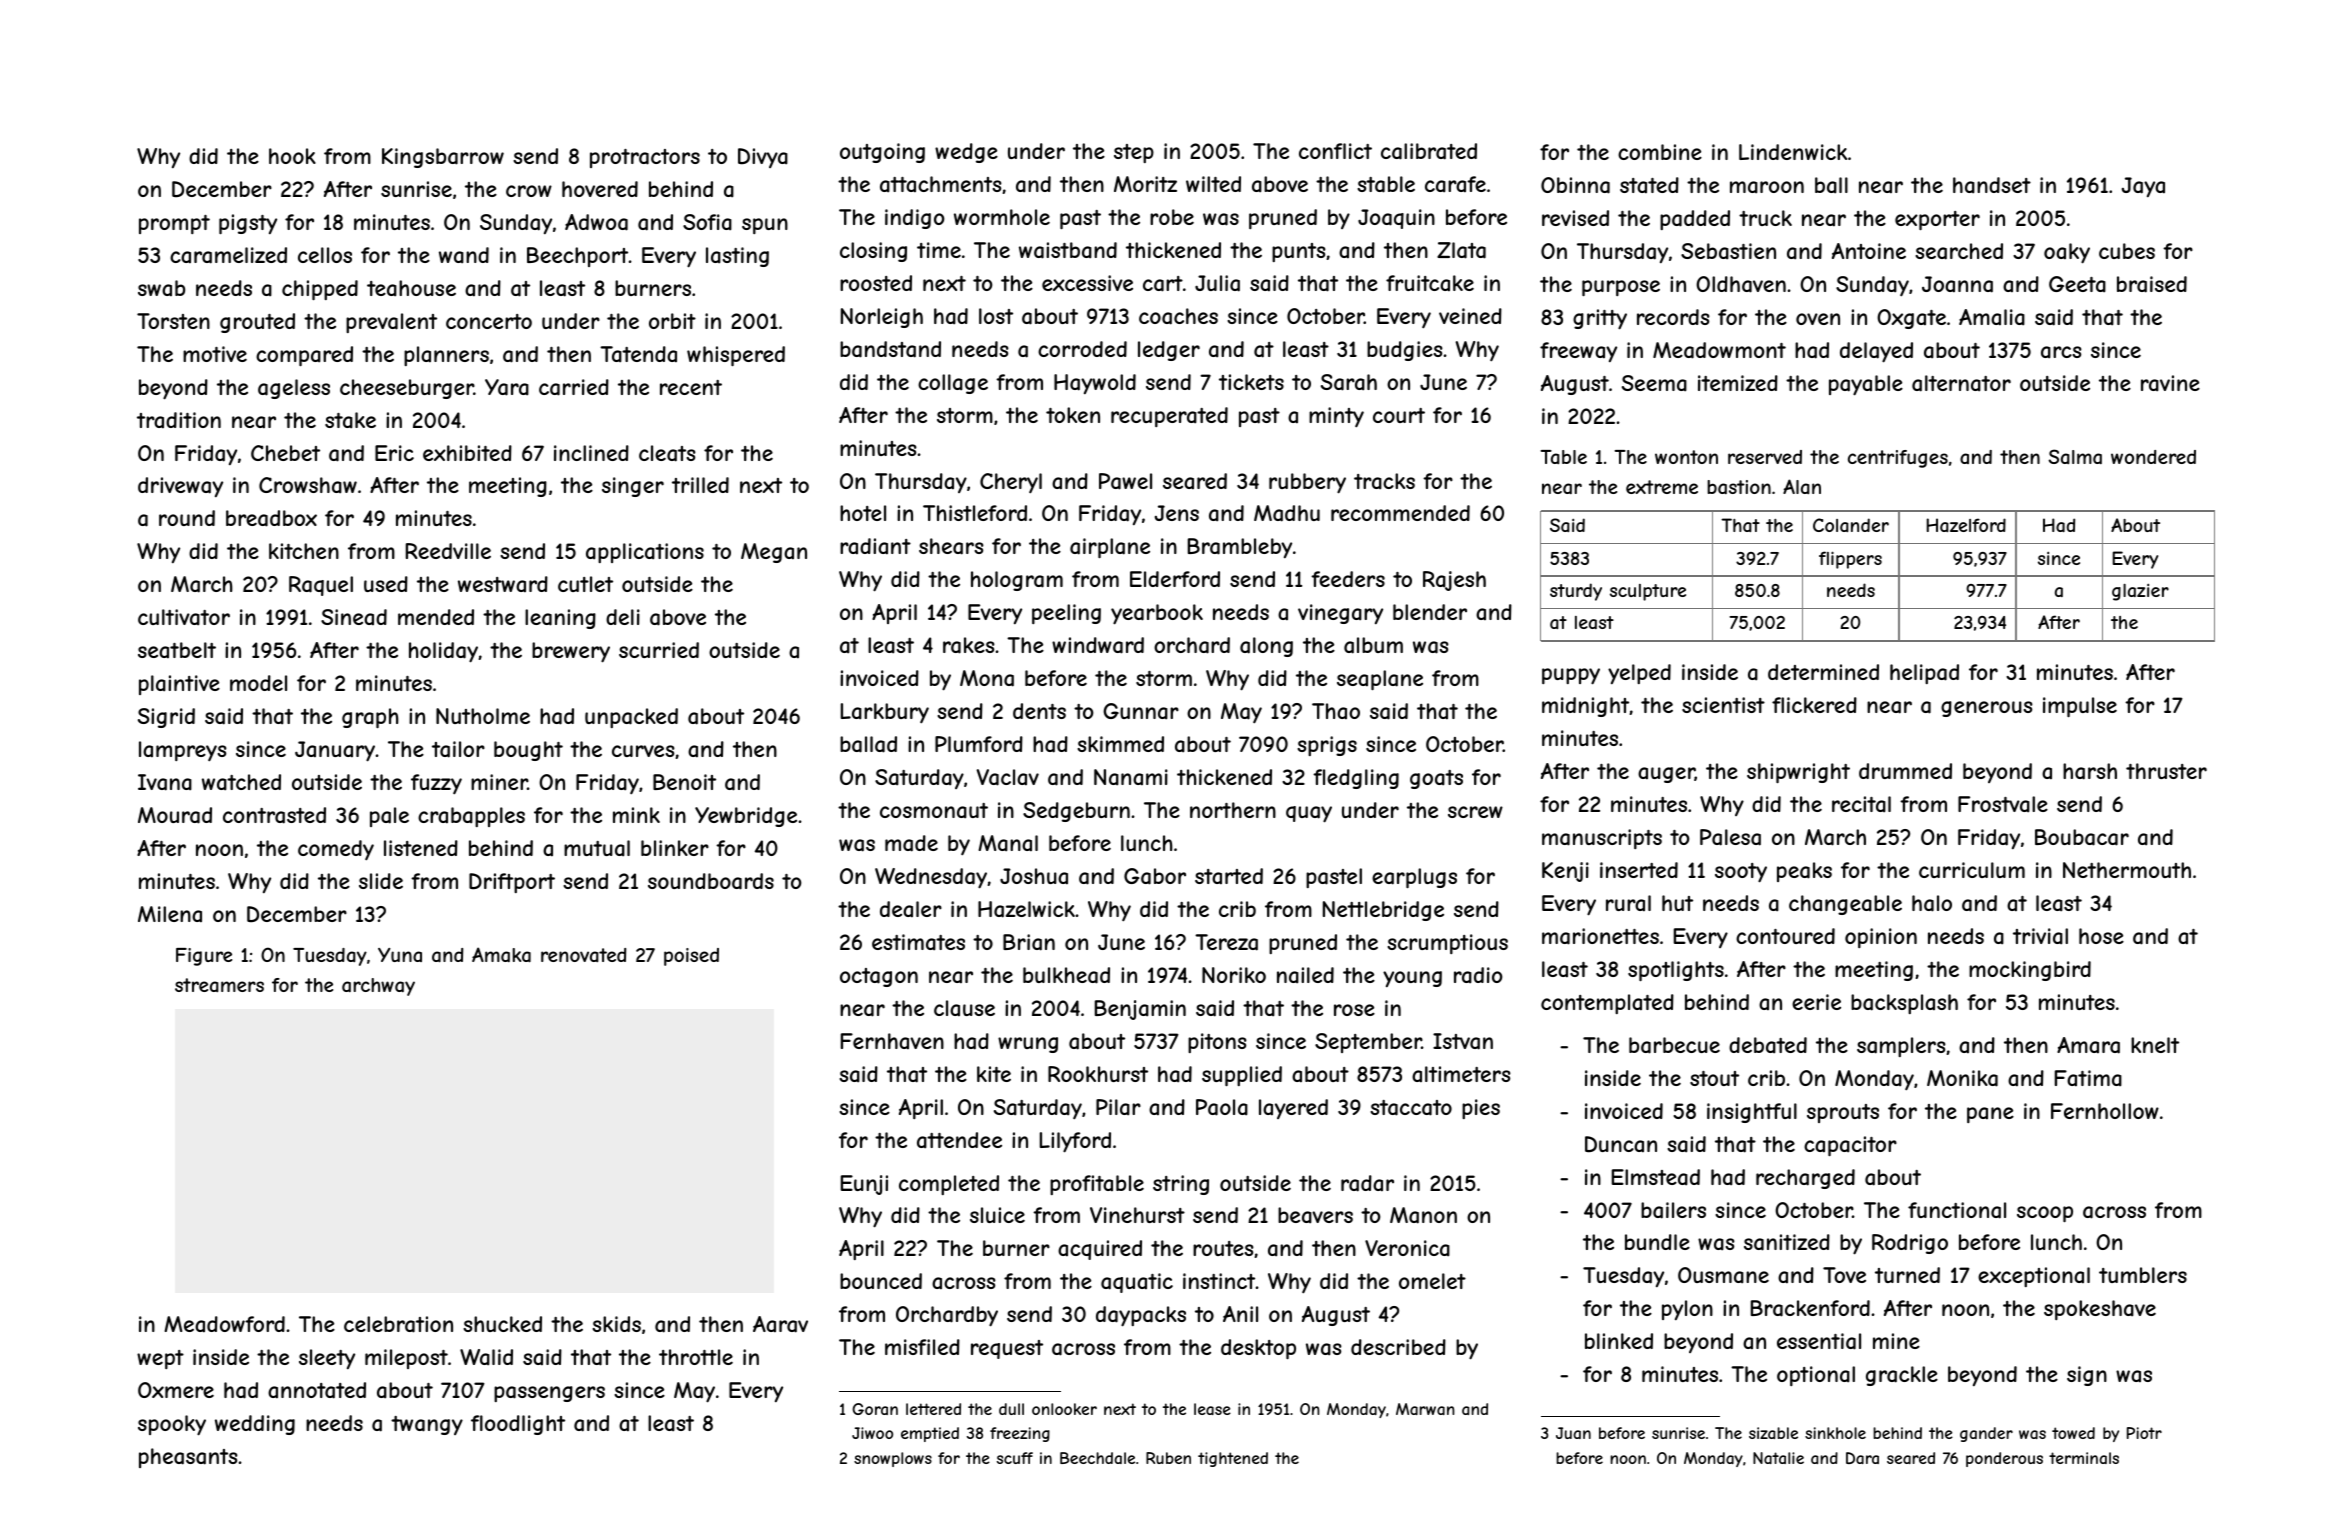 Image resolution: width=2352 pixels, height=1522 pixels. What do you see at coordinates (1639, 674) in the screenshot?
I see `yelped` at bounding box center [1639, 674].
